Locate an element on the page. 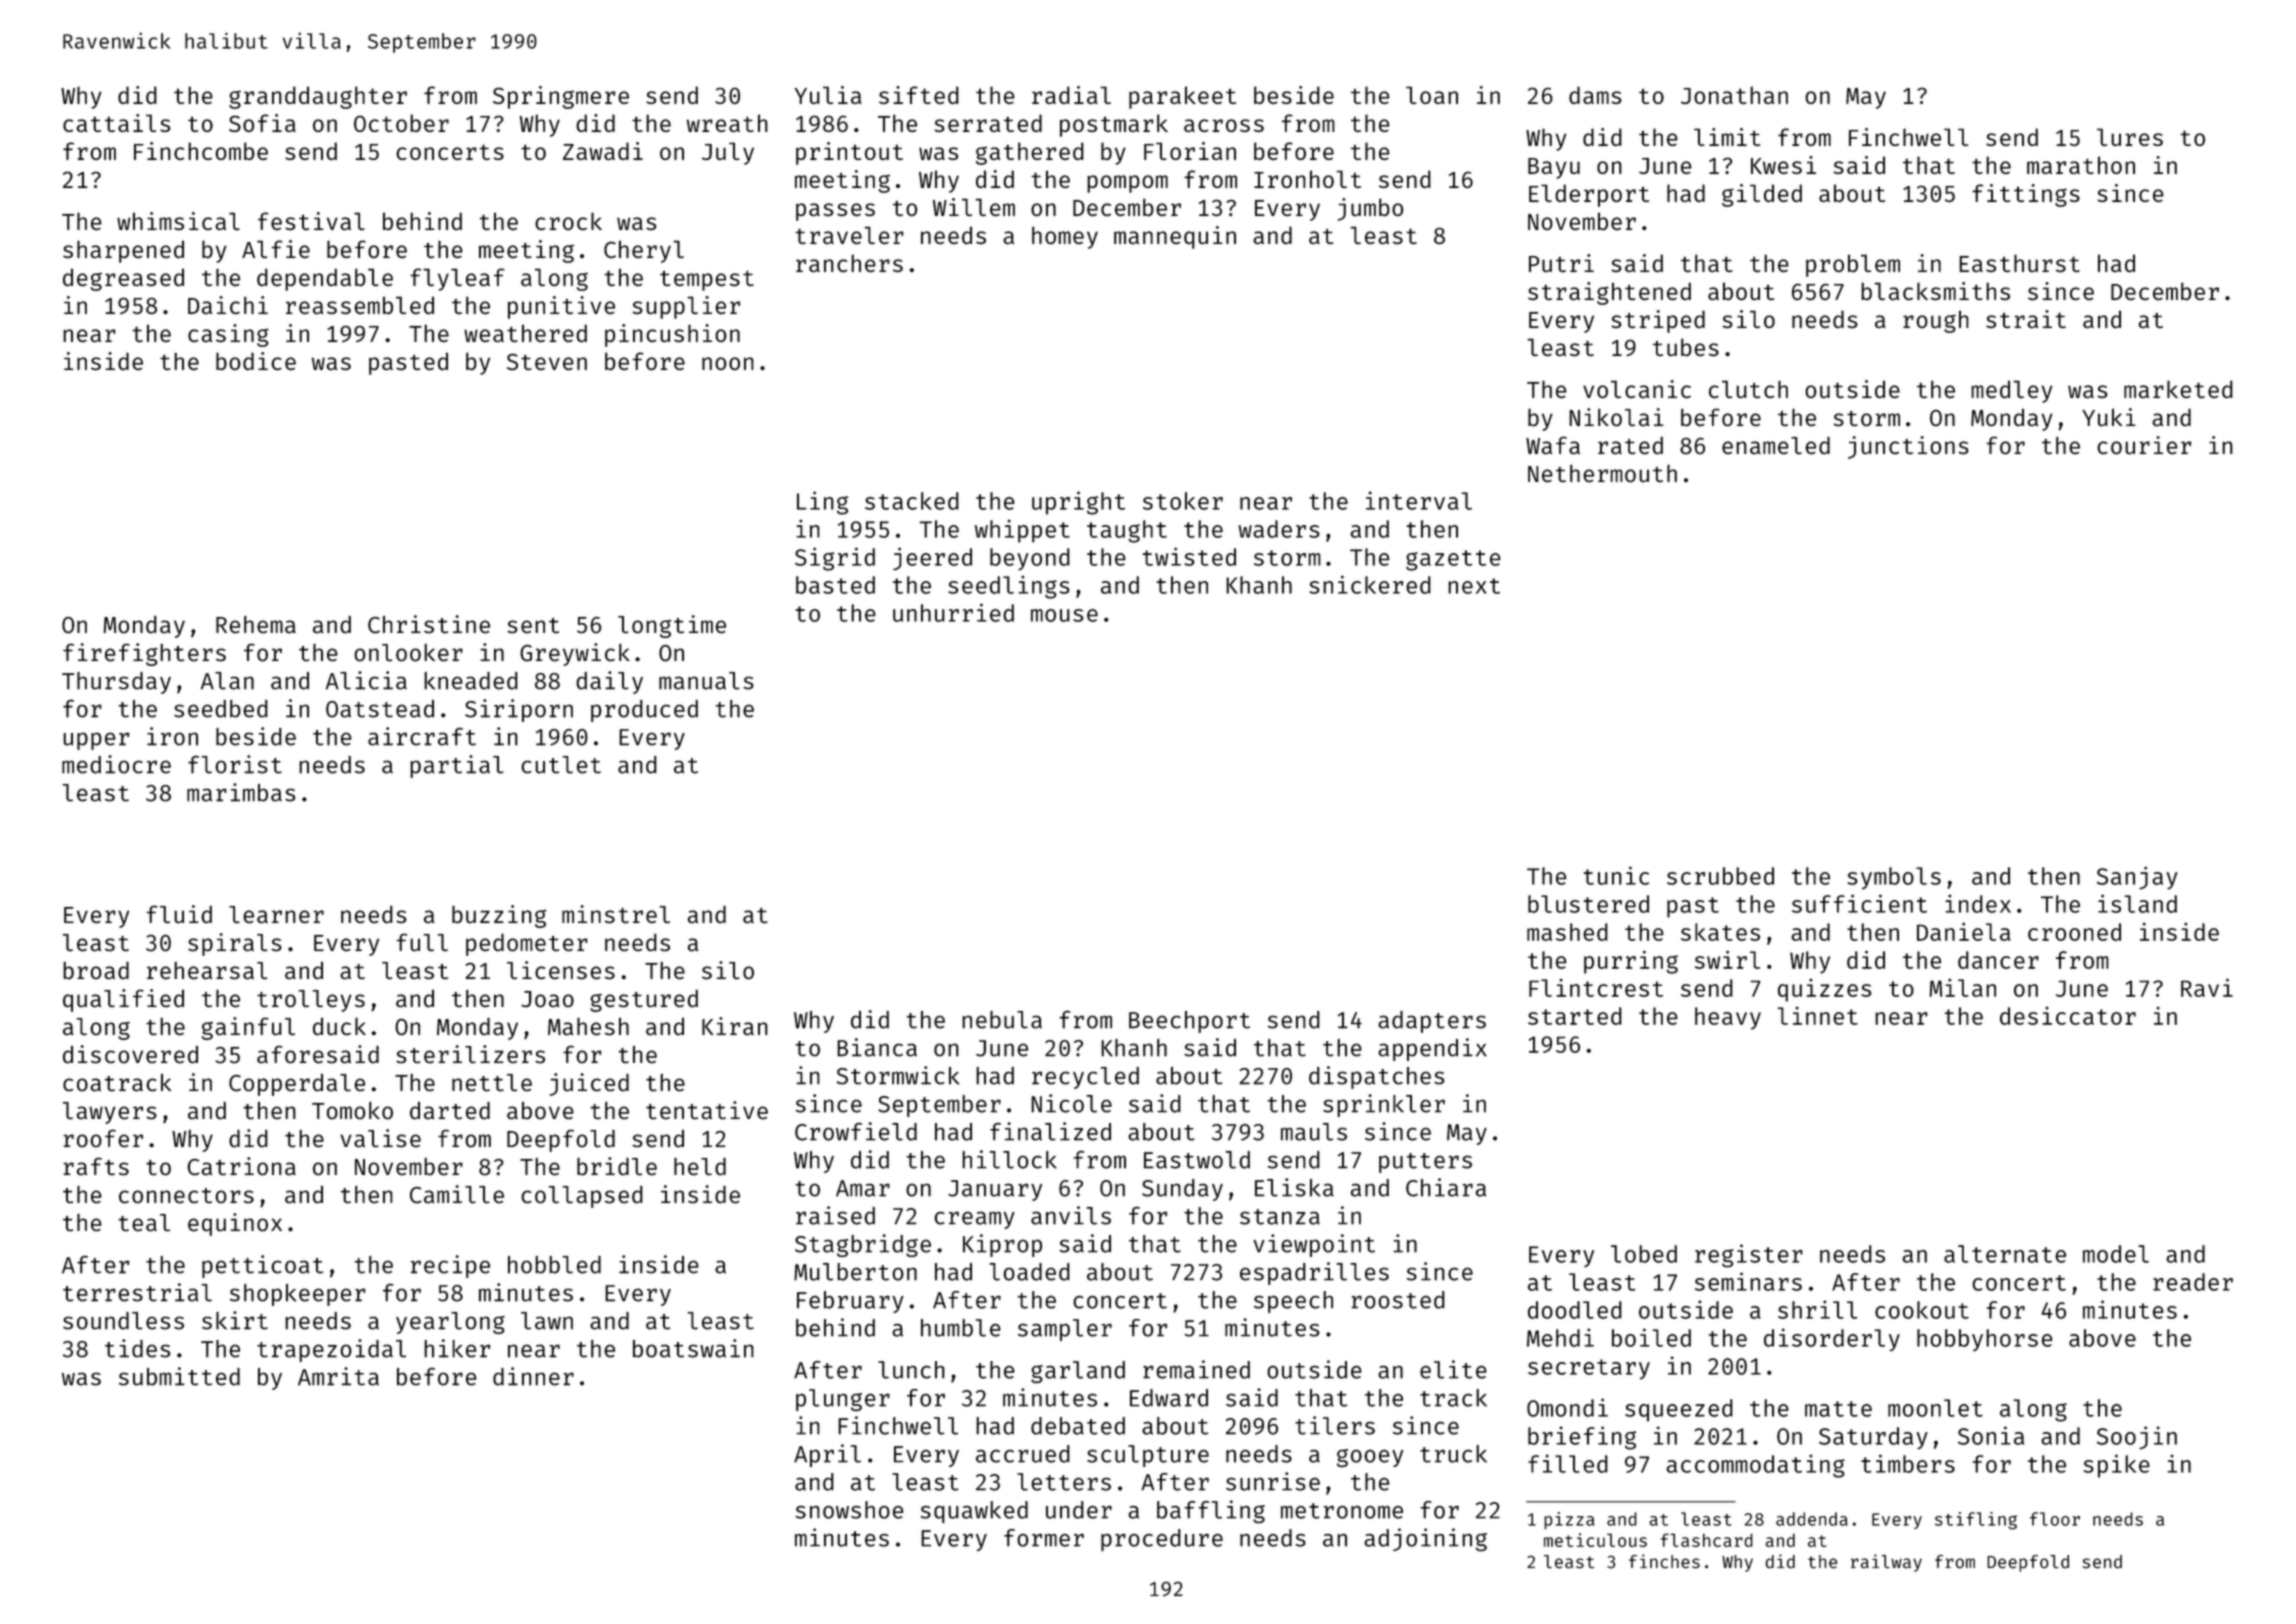  junctions is located at coordinates (1908, 447).
